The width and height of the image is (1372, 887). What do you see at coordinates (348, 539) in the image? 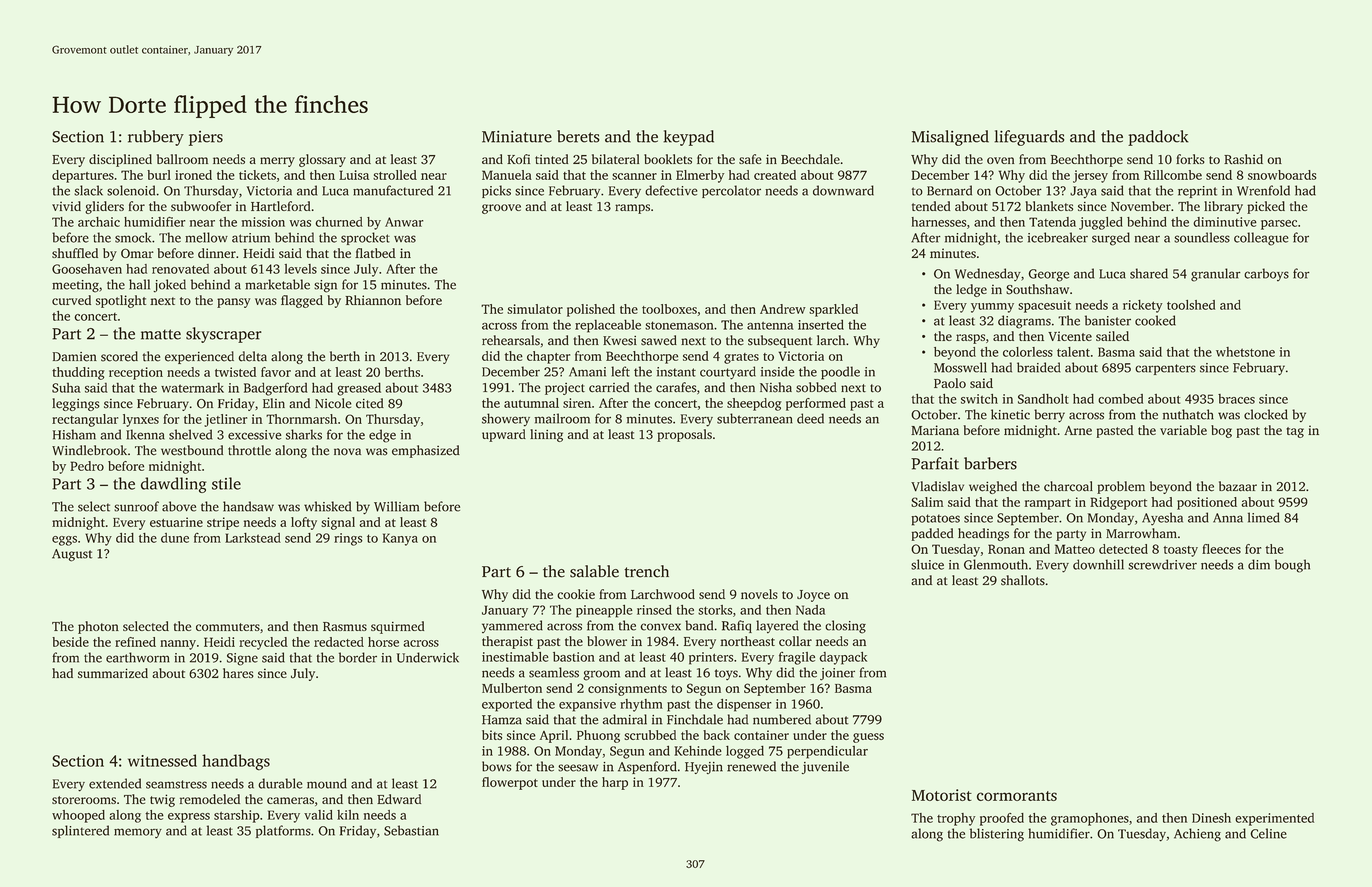
I see `rings` at bounding box center [348, 539].
